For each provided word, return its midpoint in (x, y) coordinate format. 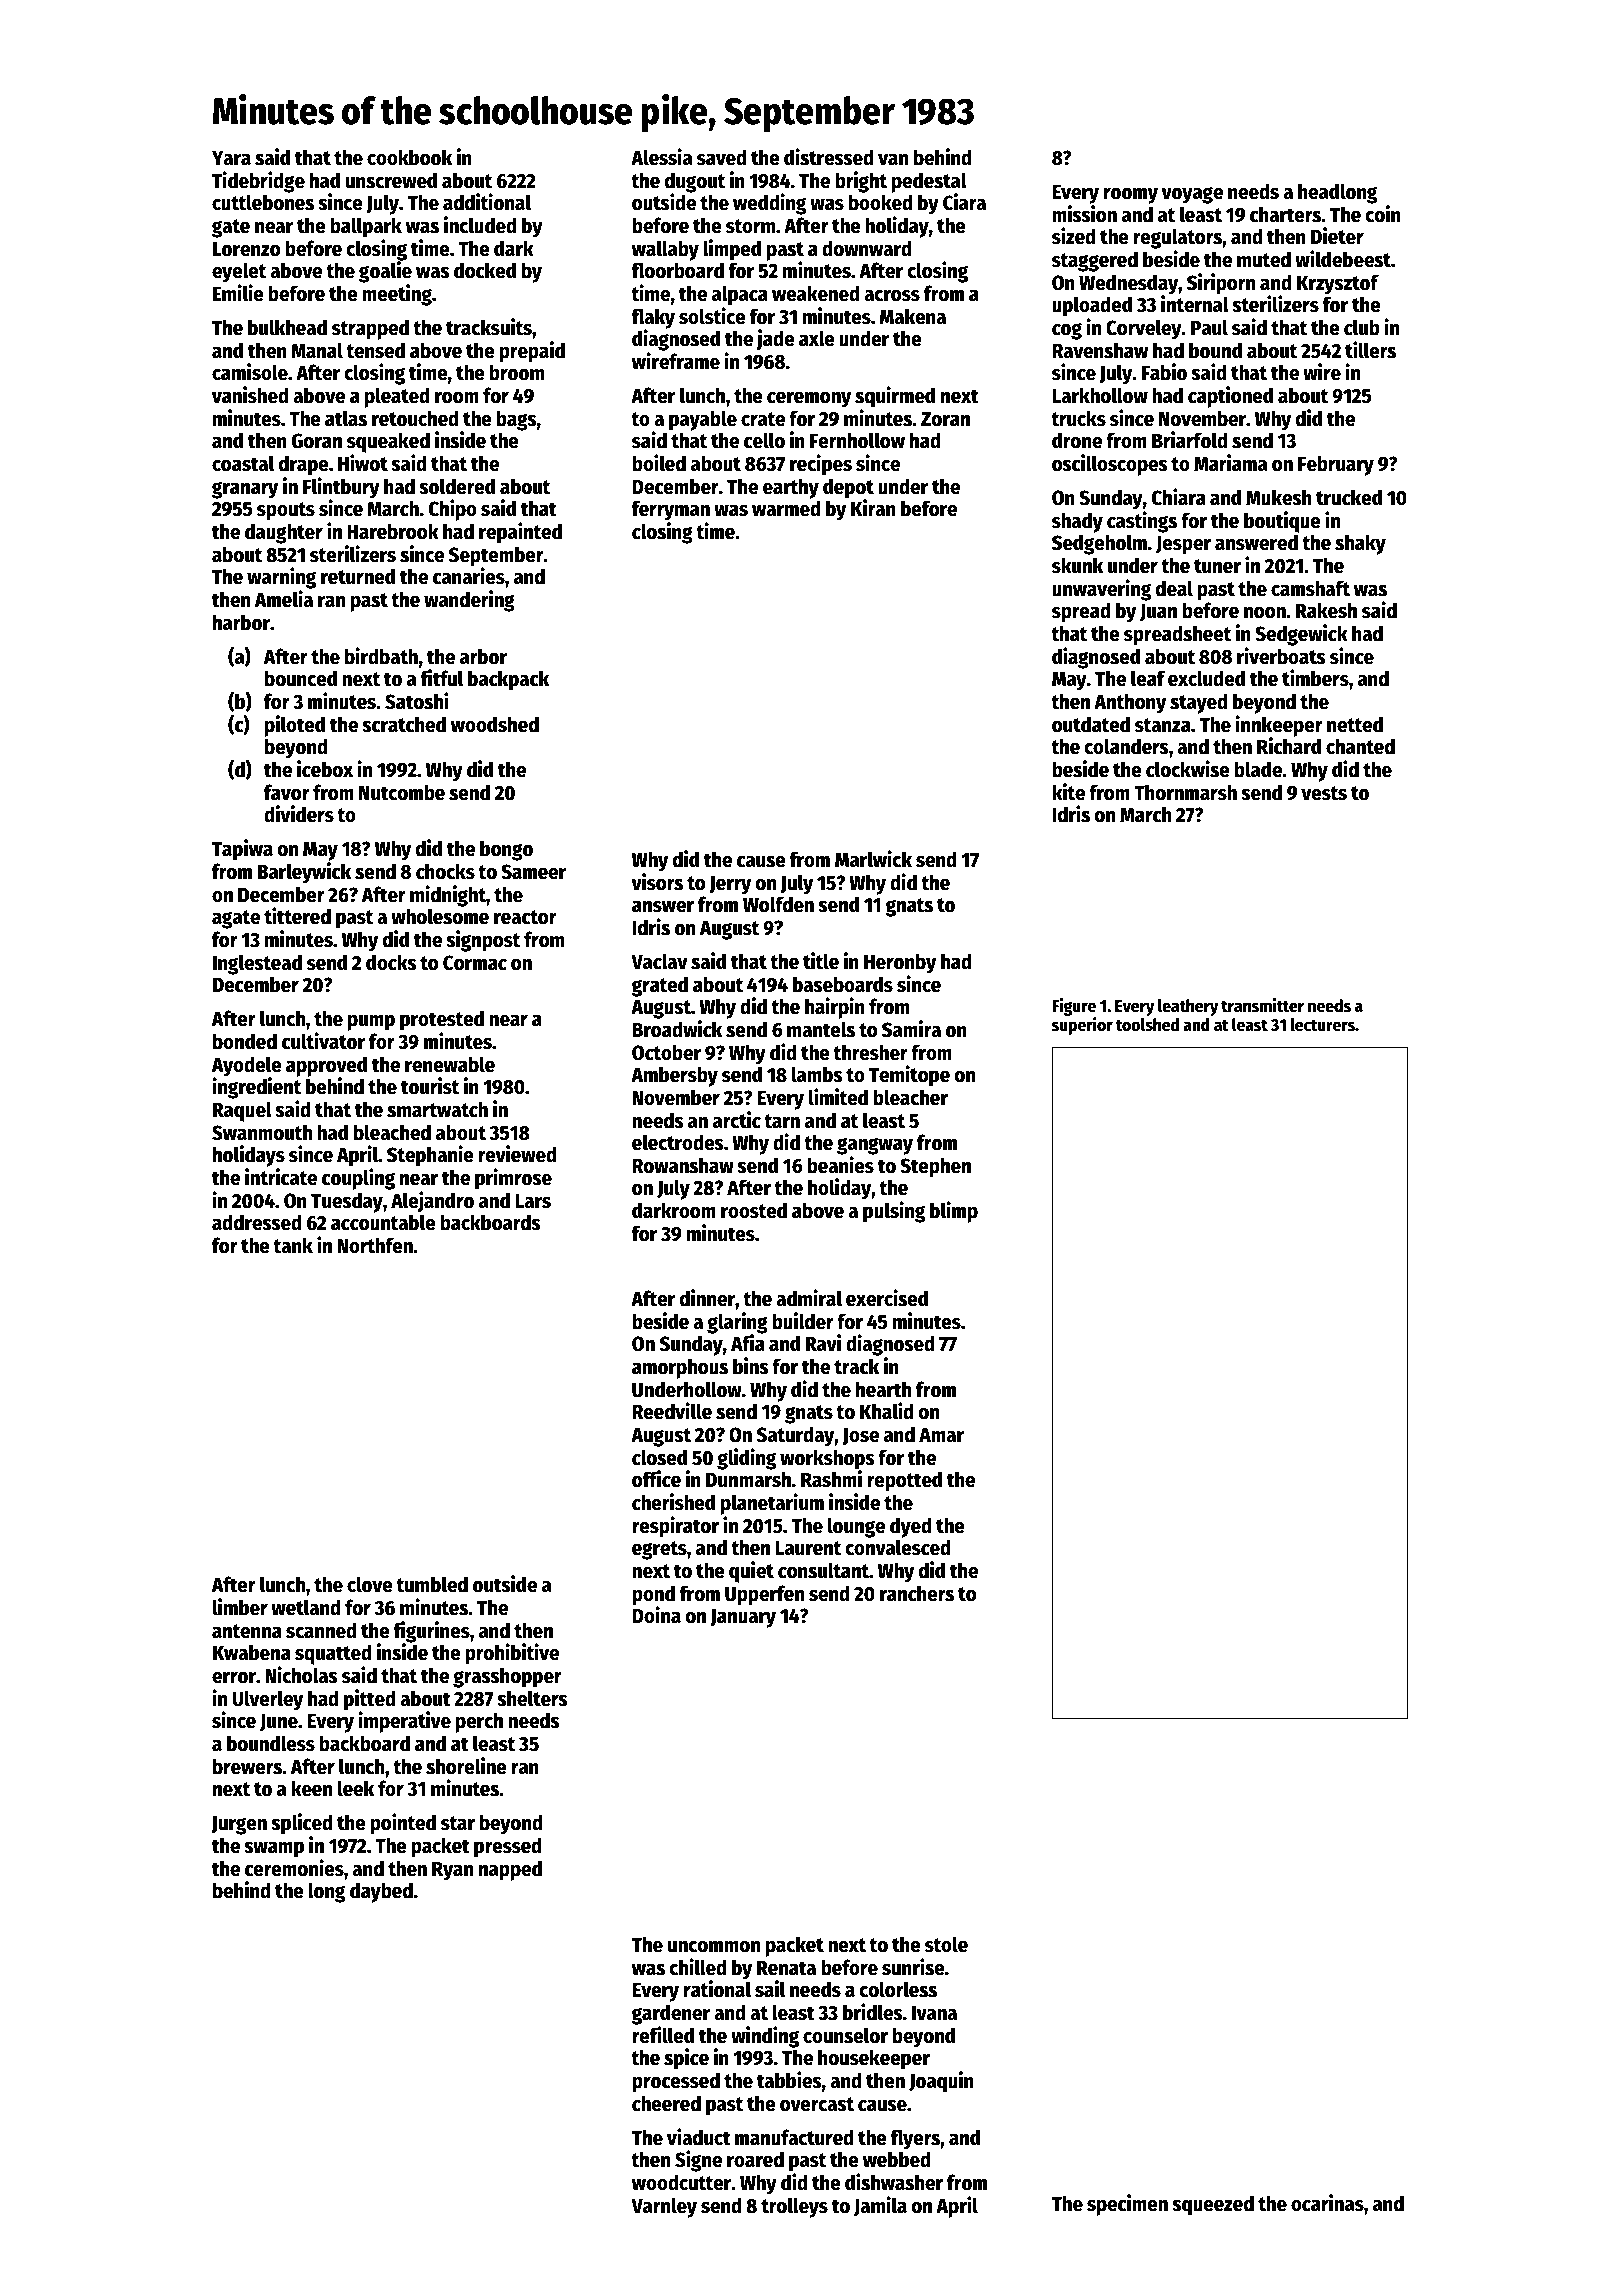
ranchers (917, 1593)
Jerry (730, 885)
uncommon (714, 1947)
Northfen (375, 1245)
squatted (333, 1654)
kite (1068, 792)
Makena (913, 316)
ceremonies (294, 1868)
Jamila (880, 2206)
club (1362, 327)
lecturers (1322, 1025)
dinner (707, 1298)
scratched (404, 724)
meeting (397, 295)
